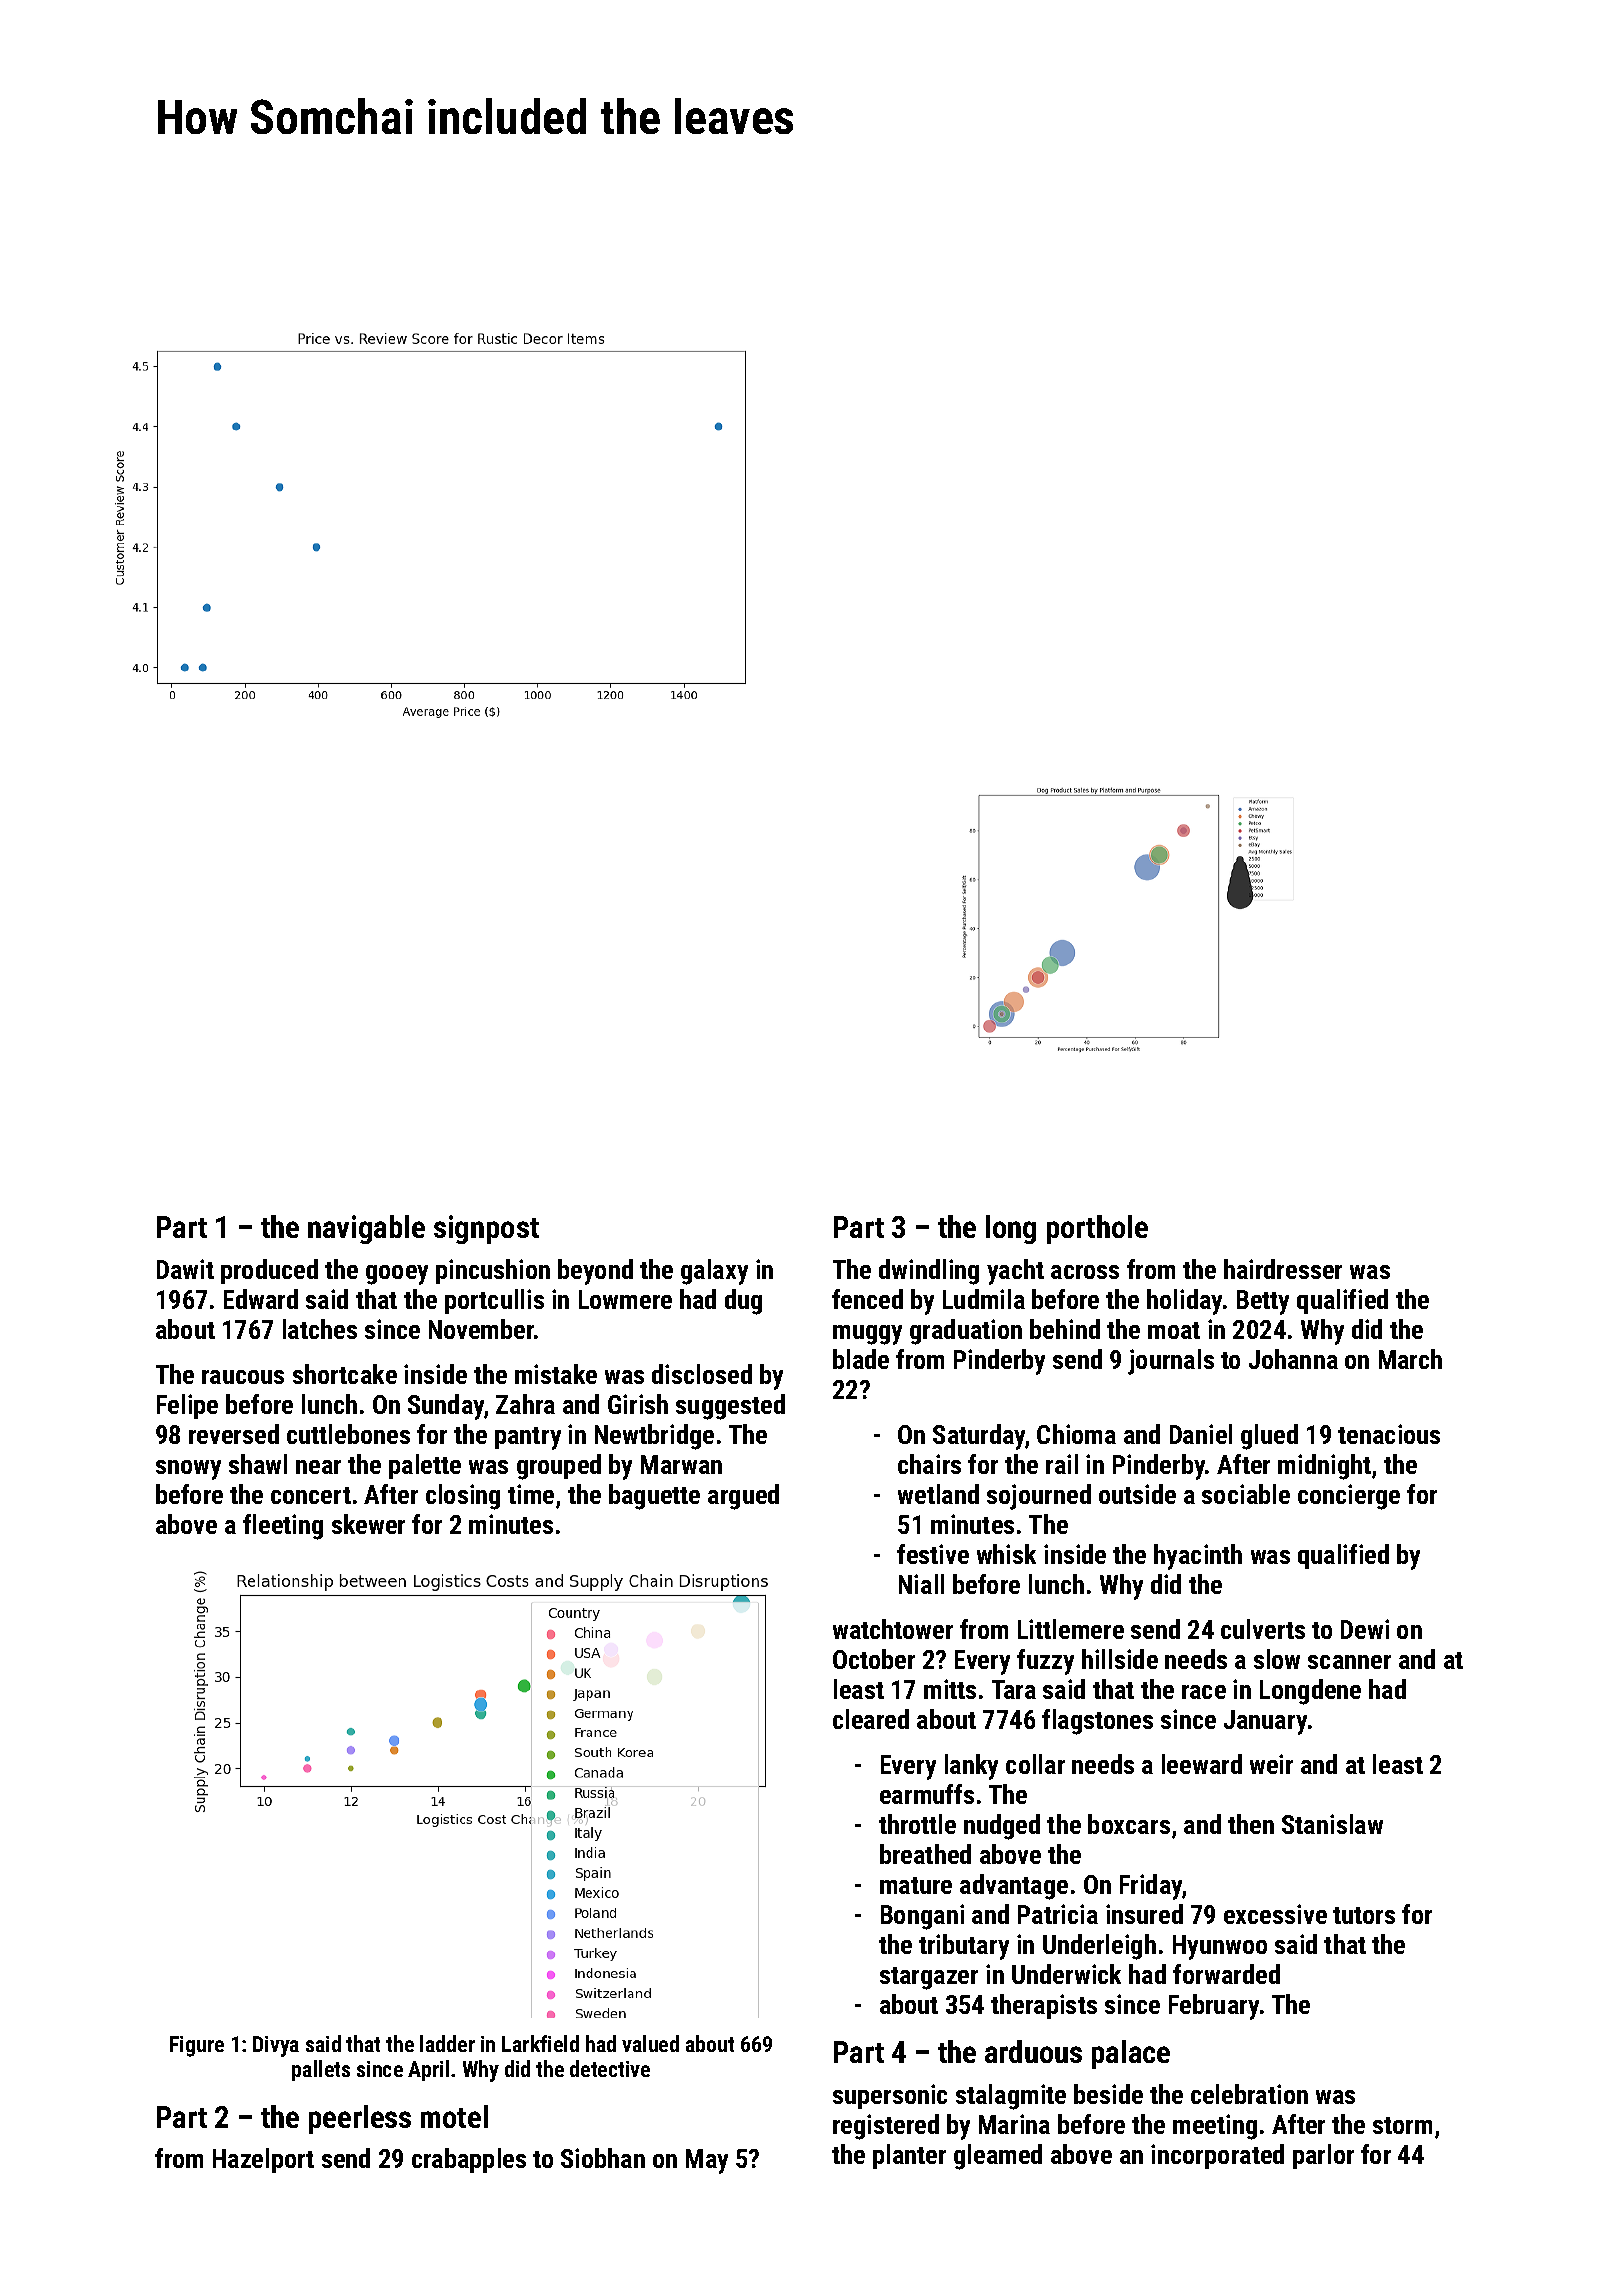 This screenshot has width=1620, height=2292. What do you see at coordinates (366, 1229) in the screenshot?
I see `navigable` at bounding box center [366, 1229].
